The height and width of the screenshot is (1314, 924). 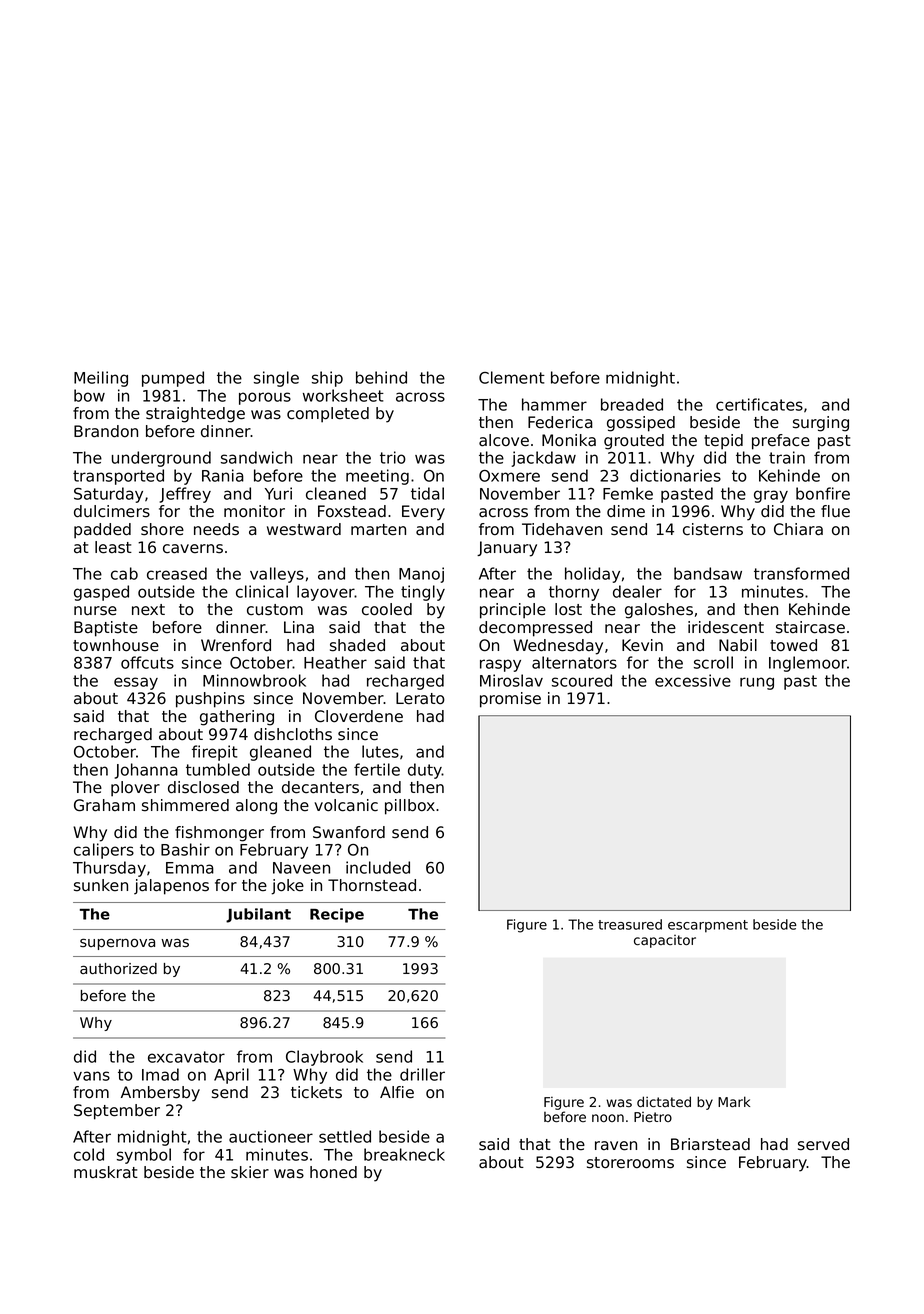 I want to click on rung, so click(x=757, y=683).
